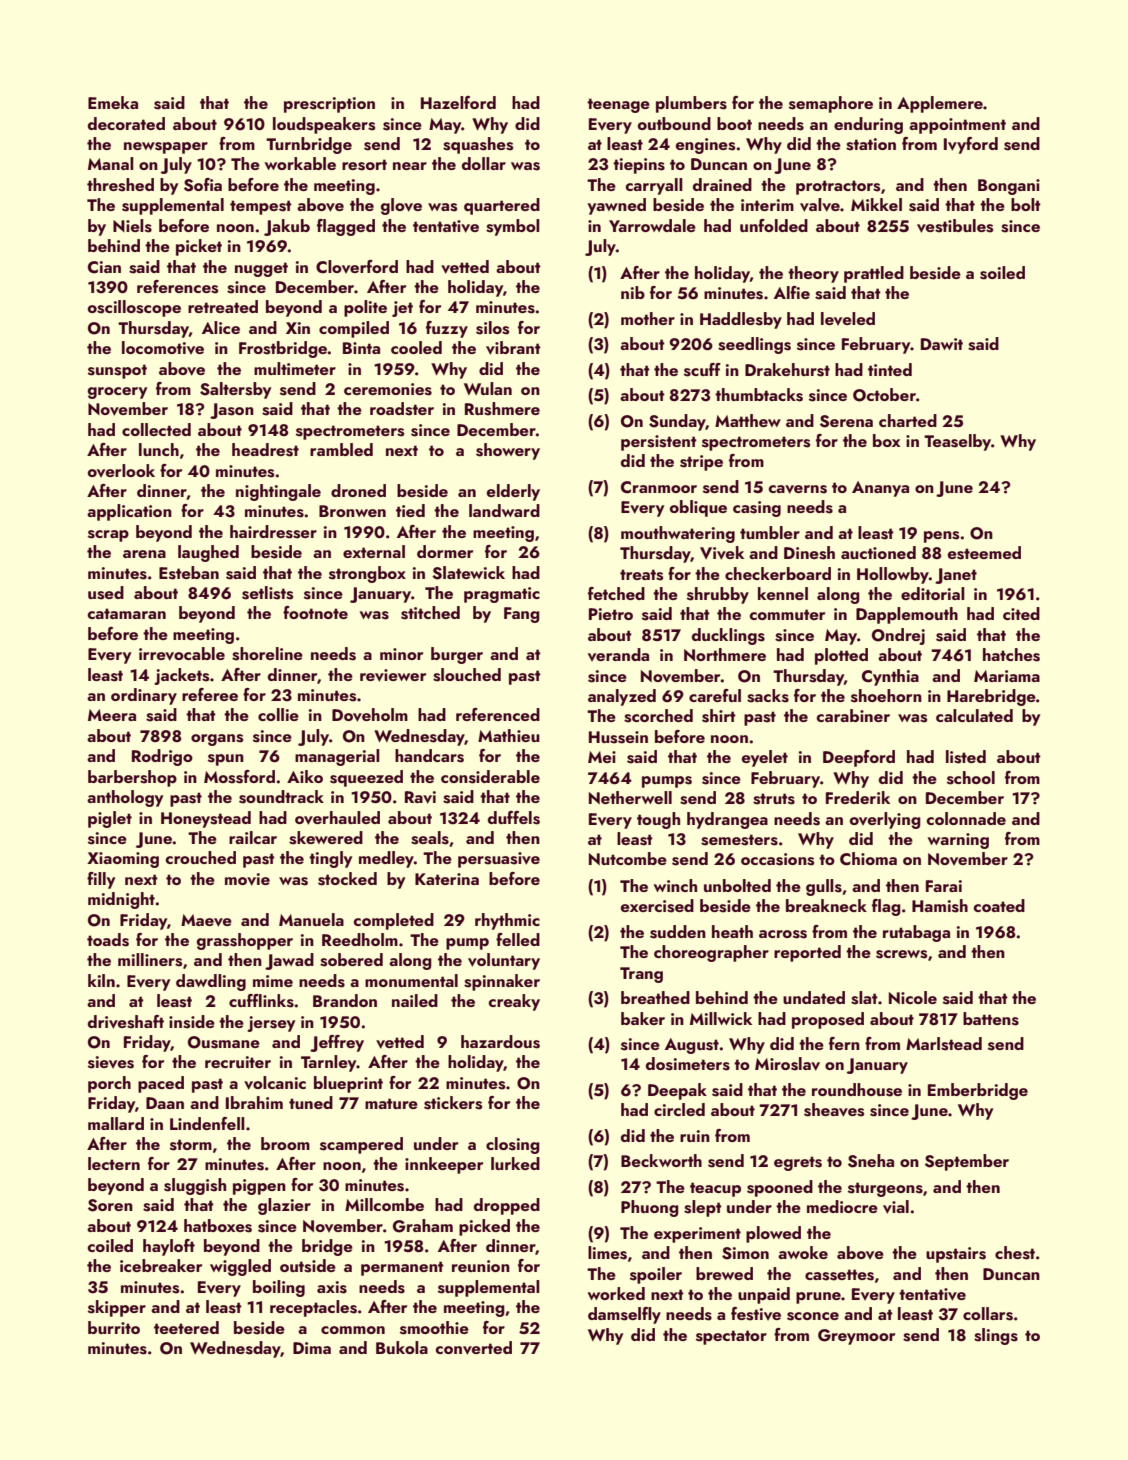 The width and height of the screenshot is (1128, 1460). Describe the element at coordinates (618, 737) in the screenshot. I see `Hussein` at that location.
